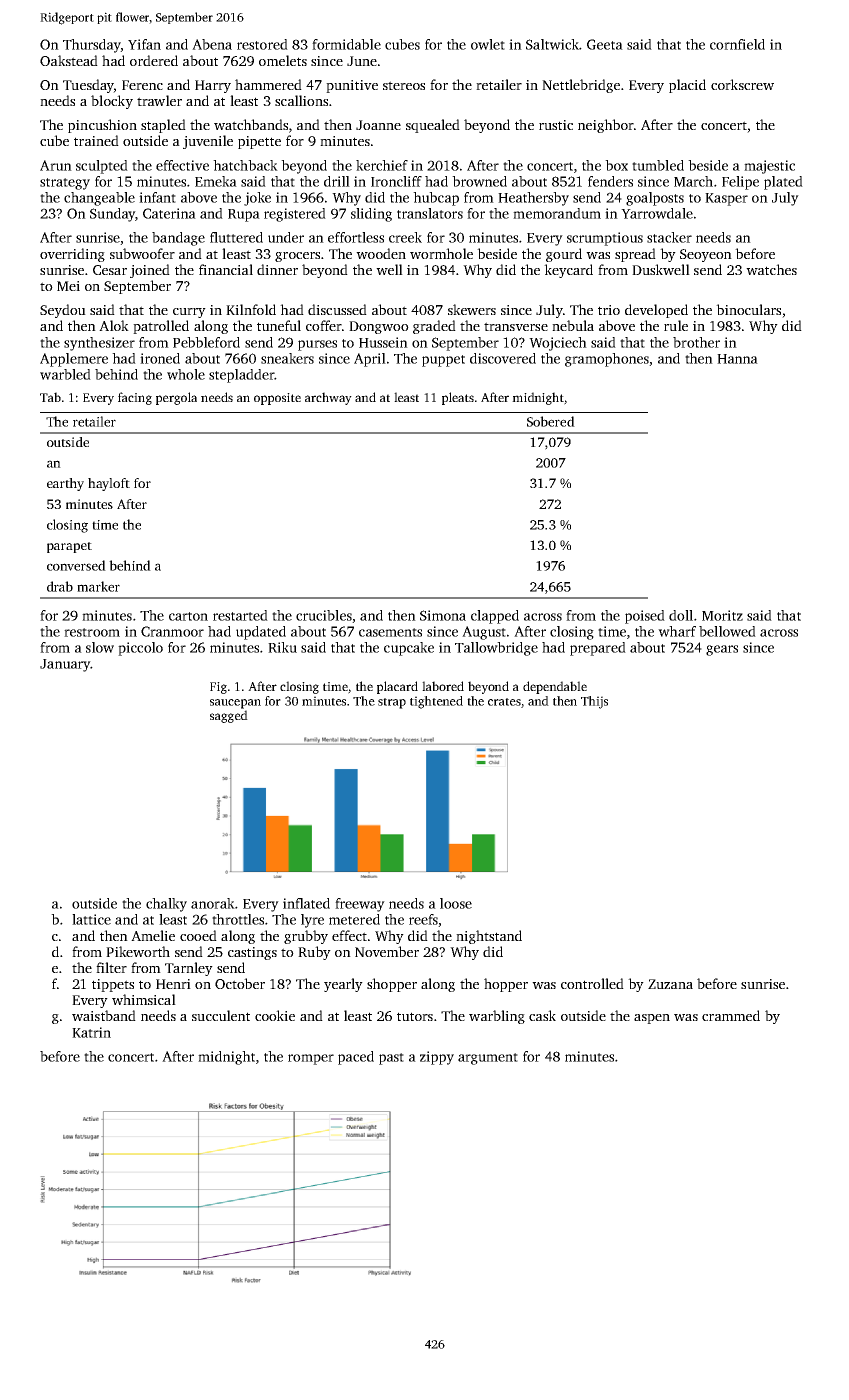 This screenshot has height=1400, width=849. What do you see at coordinates (670, 984) in the screenshot?
I see `Zuzana` at bounding box center [670, 984].
